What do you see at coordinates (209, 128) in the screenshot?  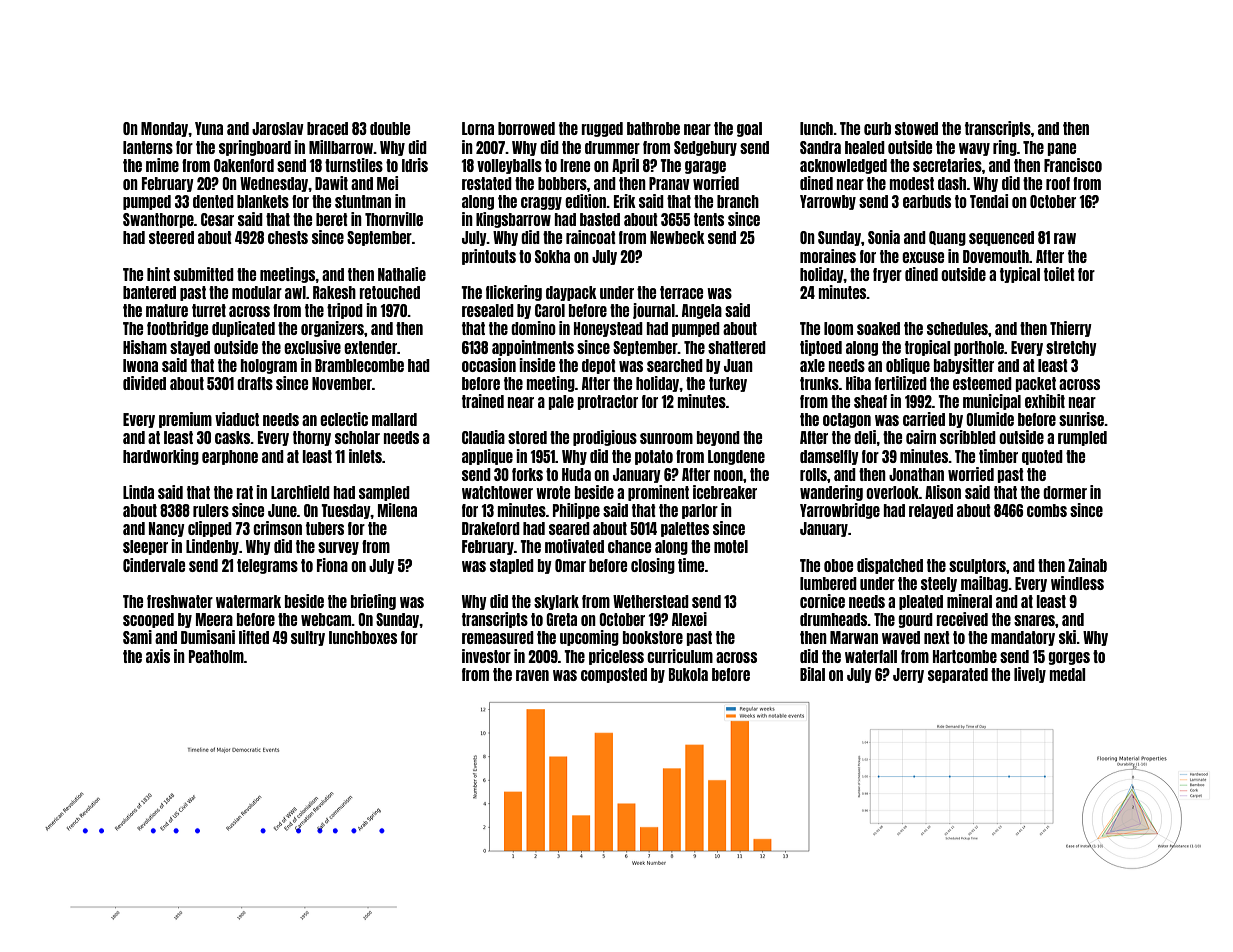 I see `Yuna` at bounding box center [209, 128].
